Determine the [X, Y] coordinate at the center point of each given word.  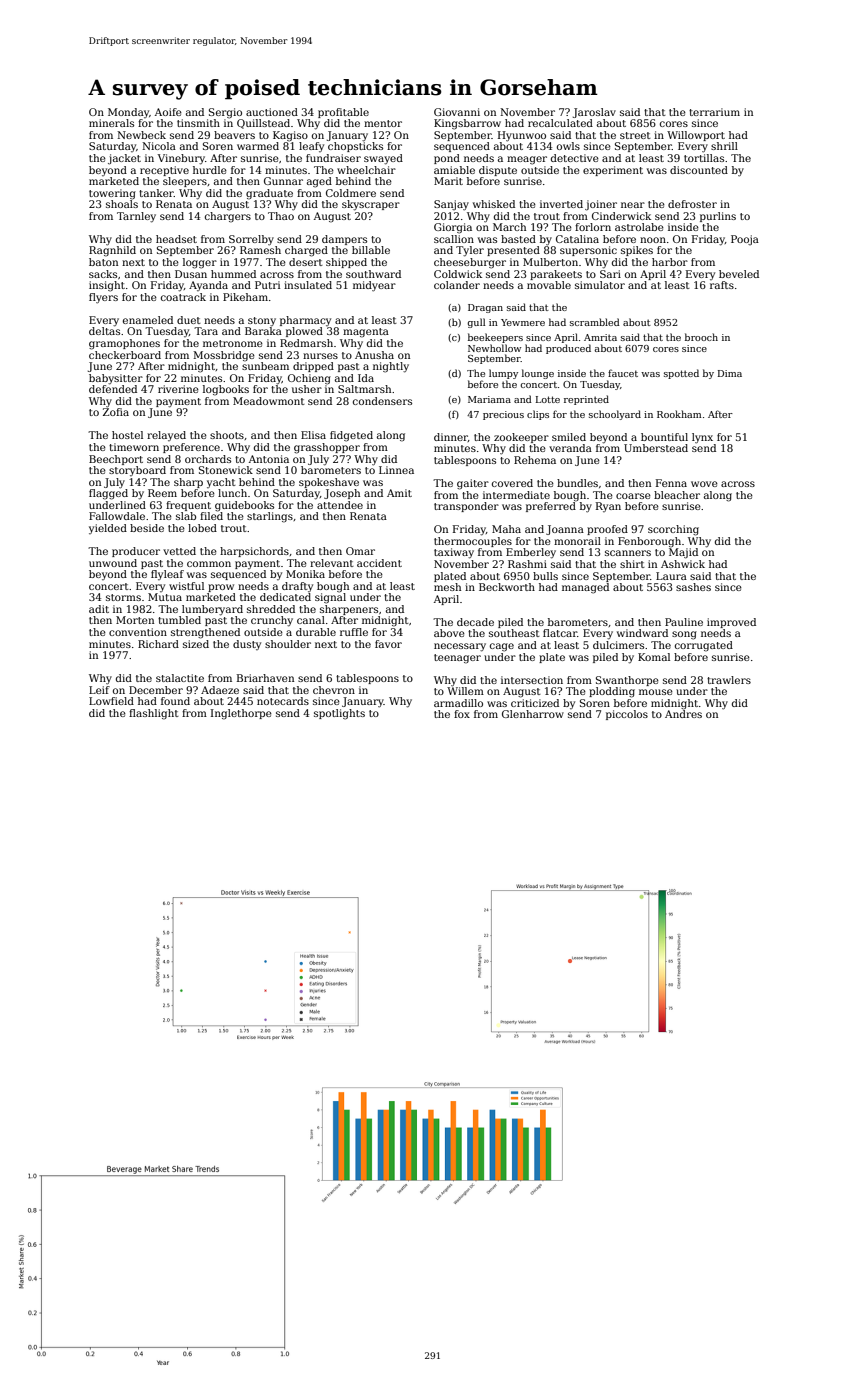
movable [549, 285]
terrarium [714, 112]
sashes [693, 587]
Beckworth [507, 587]
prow [221, 588]
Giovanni [457, 112]
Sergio [225, 113]
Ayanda [208, 286]
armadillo [458, 703]
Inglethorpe [241, 714]
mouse [656, 692]
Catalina [577, 239]
